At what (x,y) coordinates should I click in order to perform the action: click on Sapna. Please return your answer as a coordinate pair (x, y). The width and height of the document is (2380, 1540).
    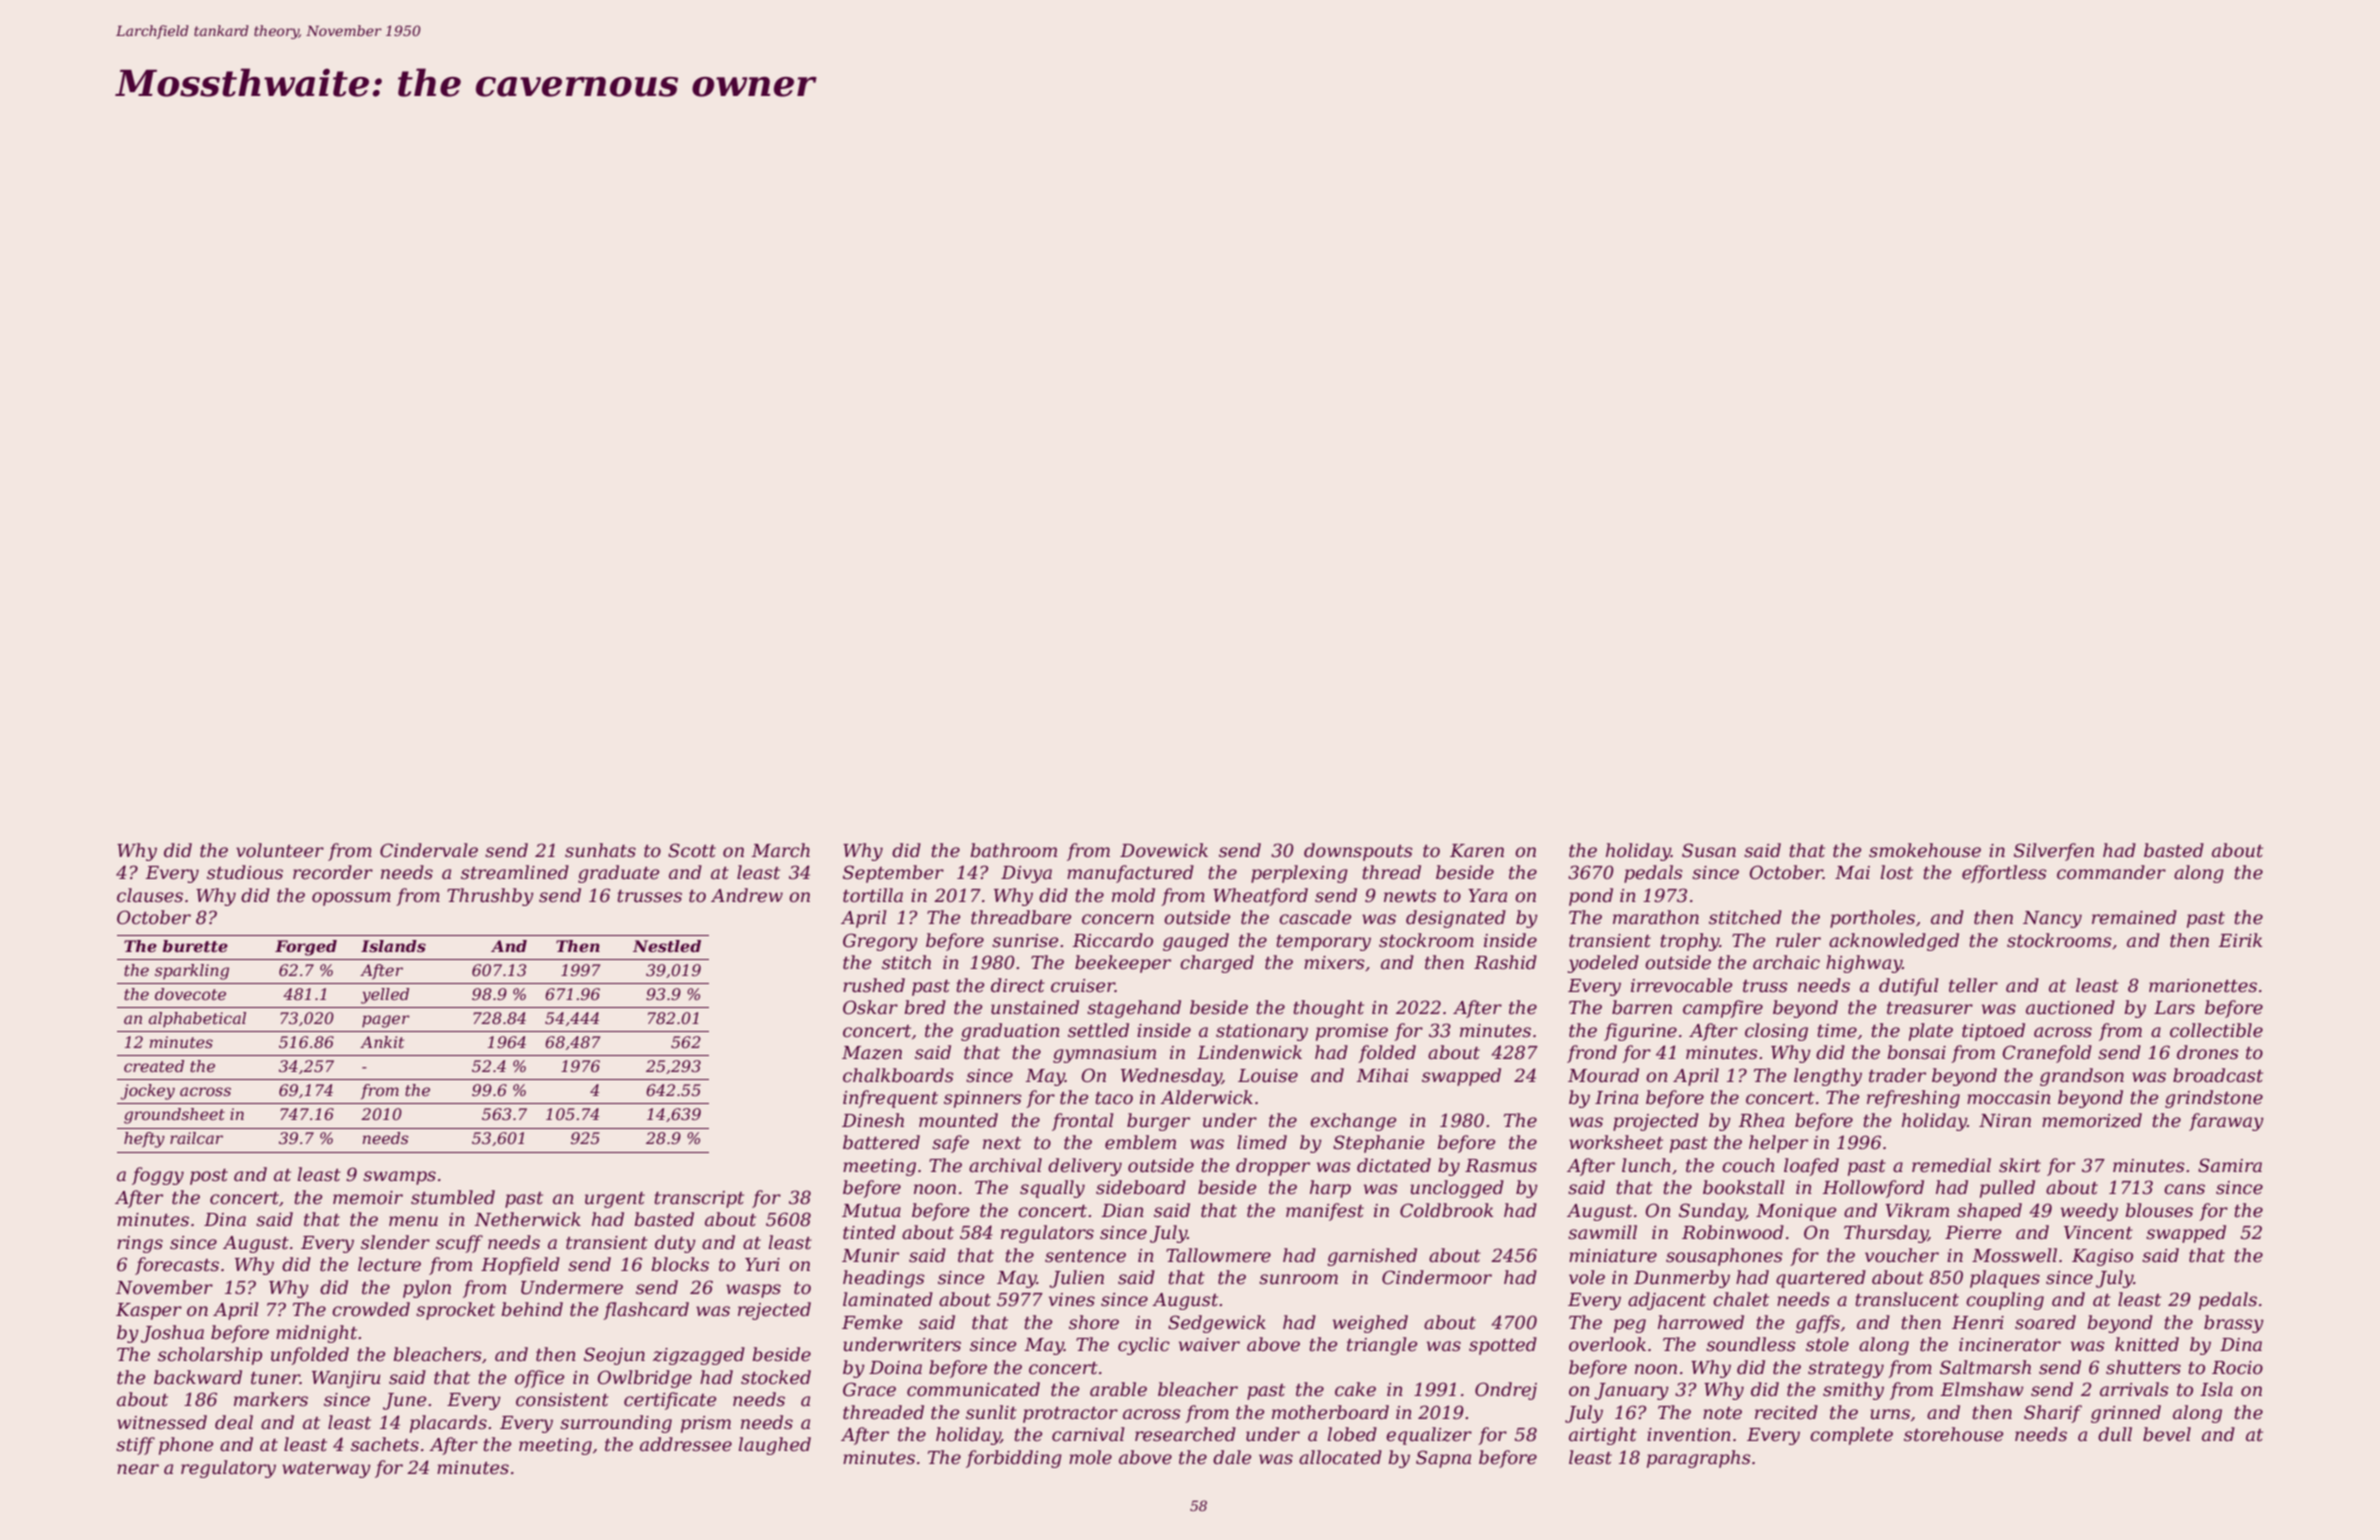
    Looking at the image, I should click on (1443, 1459).
